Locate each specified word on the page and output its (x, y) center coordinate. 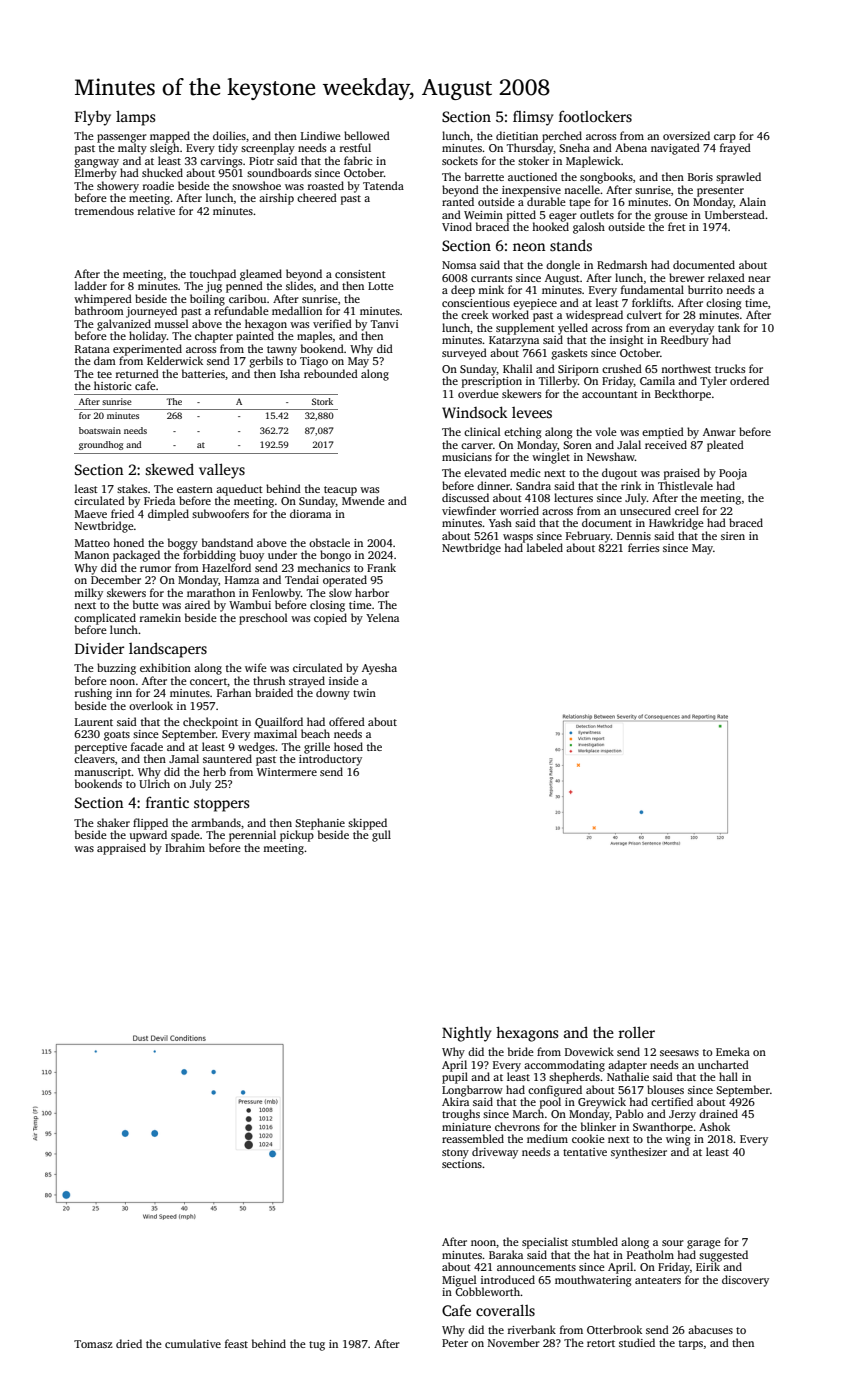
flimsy (533, 118)
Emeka (733, 1051)
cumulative (193, 1343)
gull (381, 836)
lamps (135, 118)
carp (725, 138)
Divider (99, 648)
